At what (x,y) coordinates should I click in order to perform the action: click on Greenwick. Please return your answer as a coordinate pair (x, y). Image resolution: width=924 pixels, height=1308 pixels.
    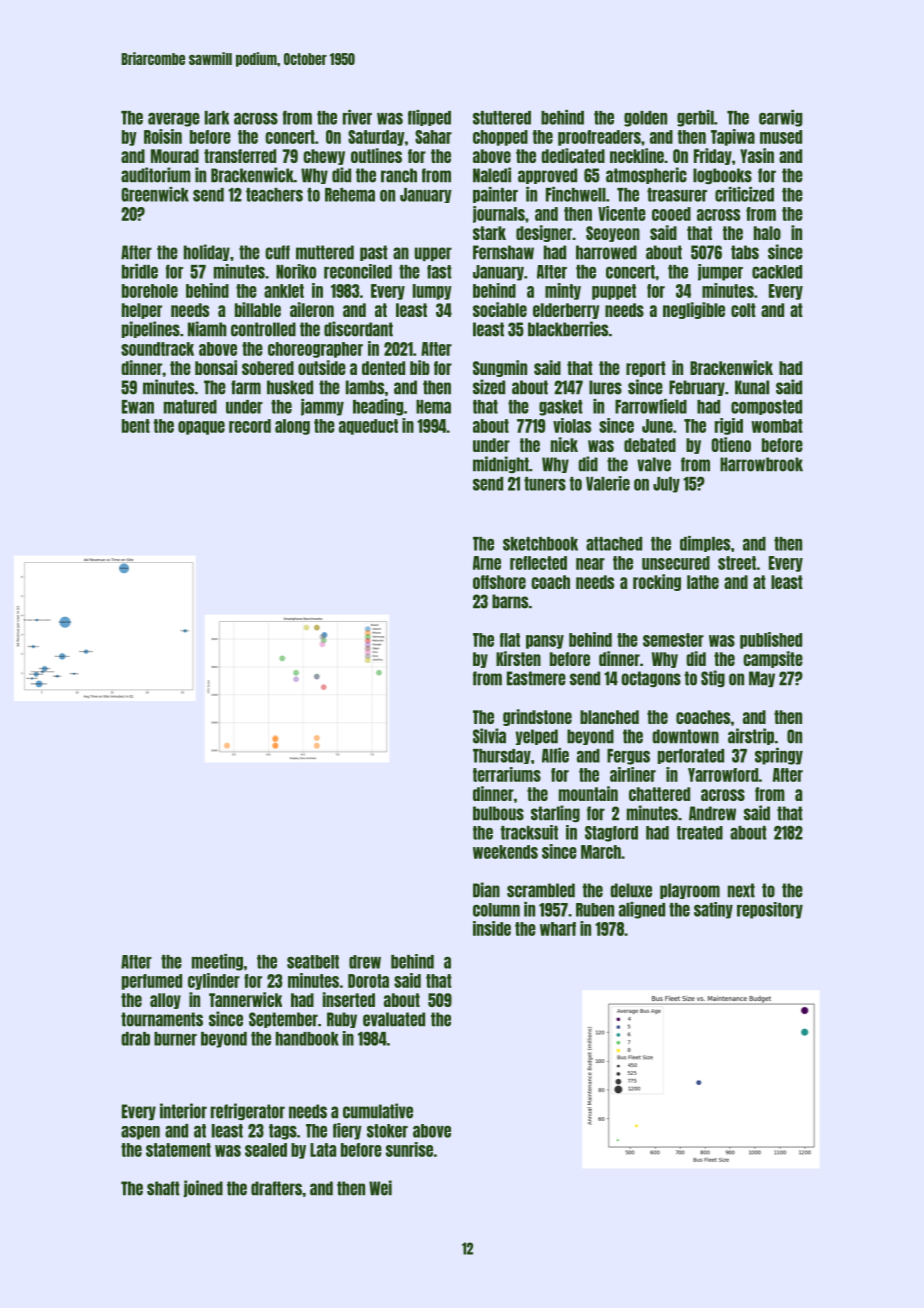
    Looking at the image, I should click on (155, 194).
